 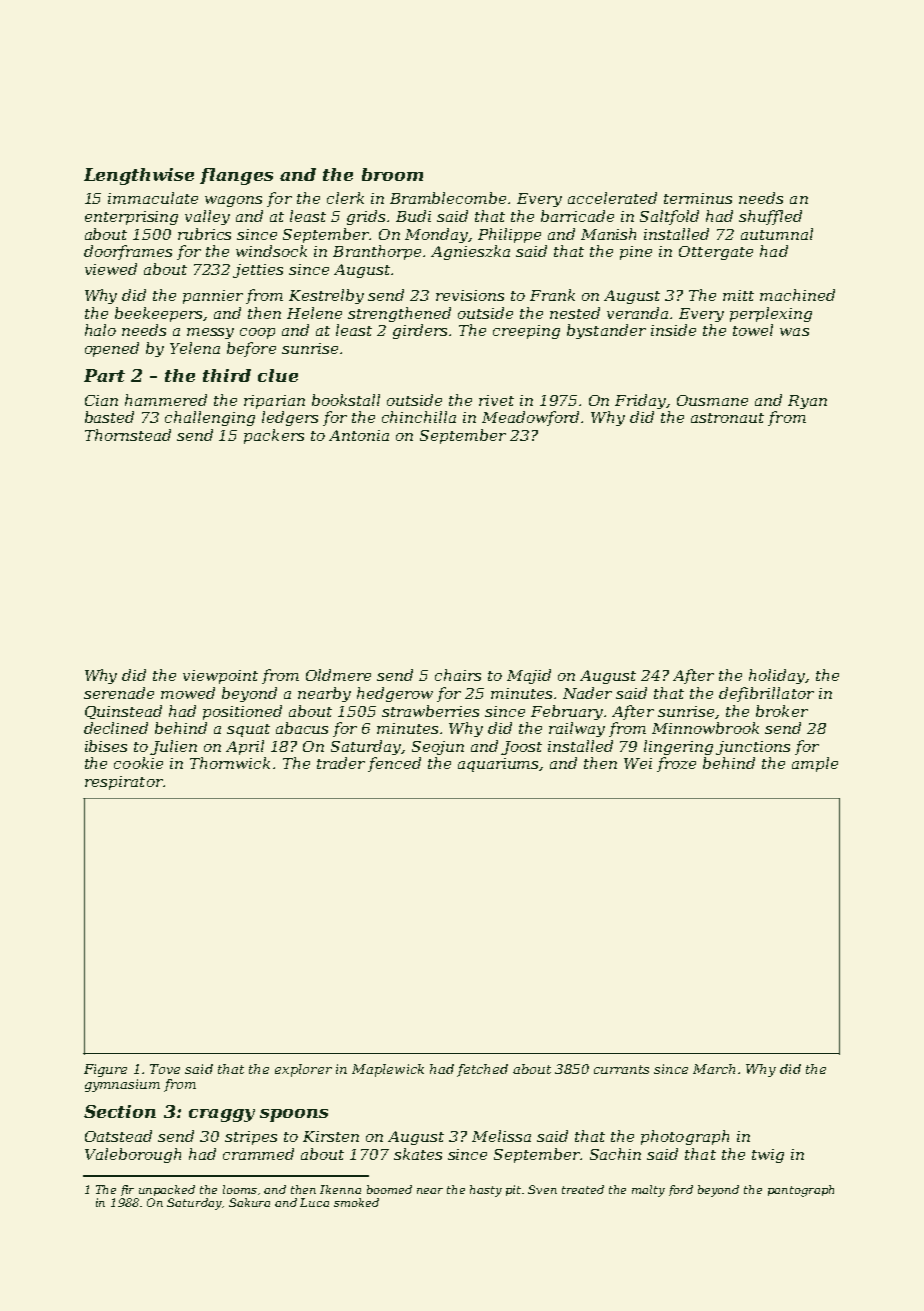 What do you see at coordinates (388, 1070) in the document?
I see `Maplewick` at bounding box center [388, 1070].
